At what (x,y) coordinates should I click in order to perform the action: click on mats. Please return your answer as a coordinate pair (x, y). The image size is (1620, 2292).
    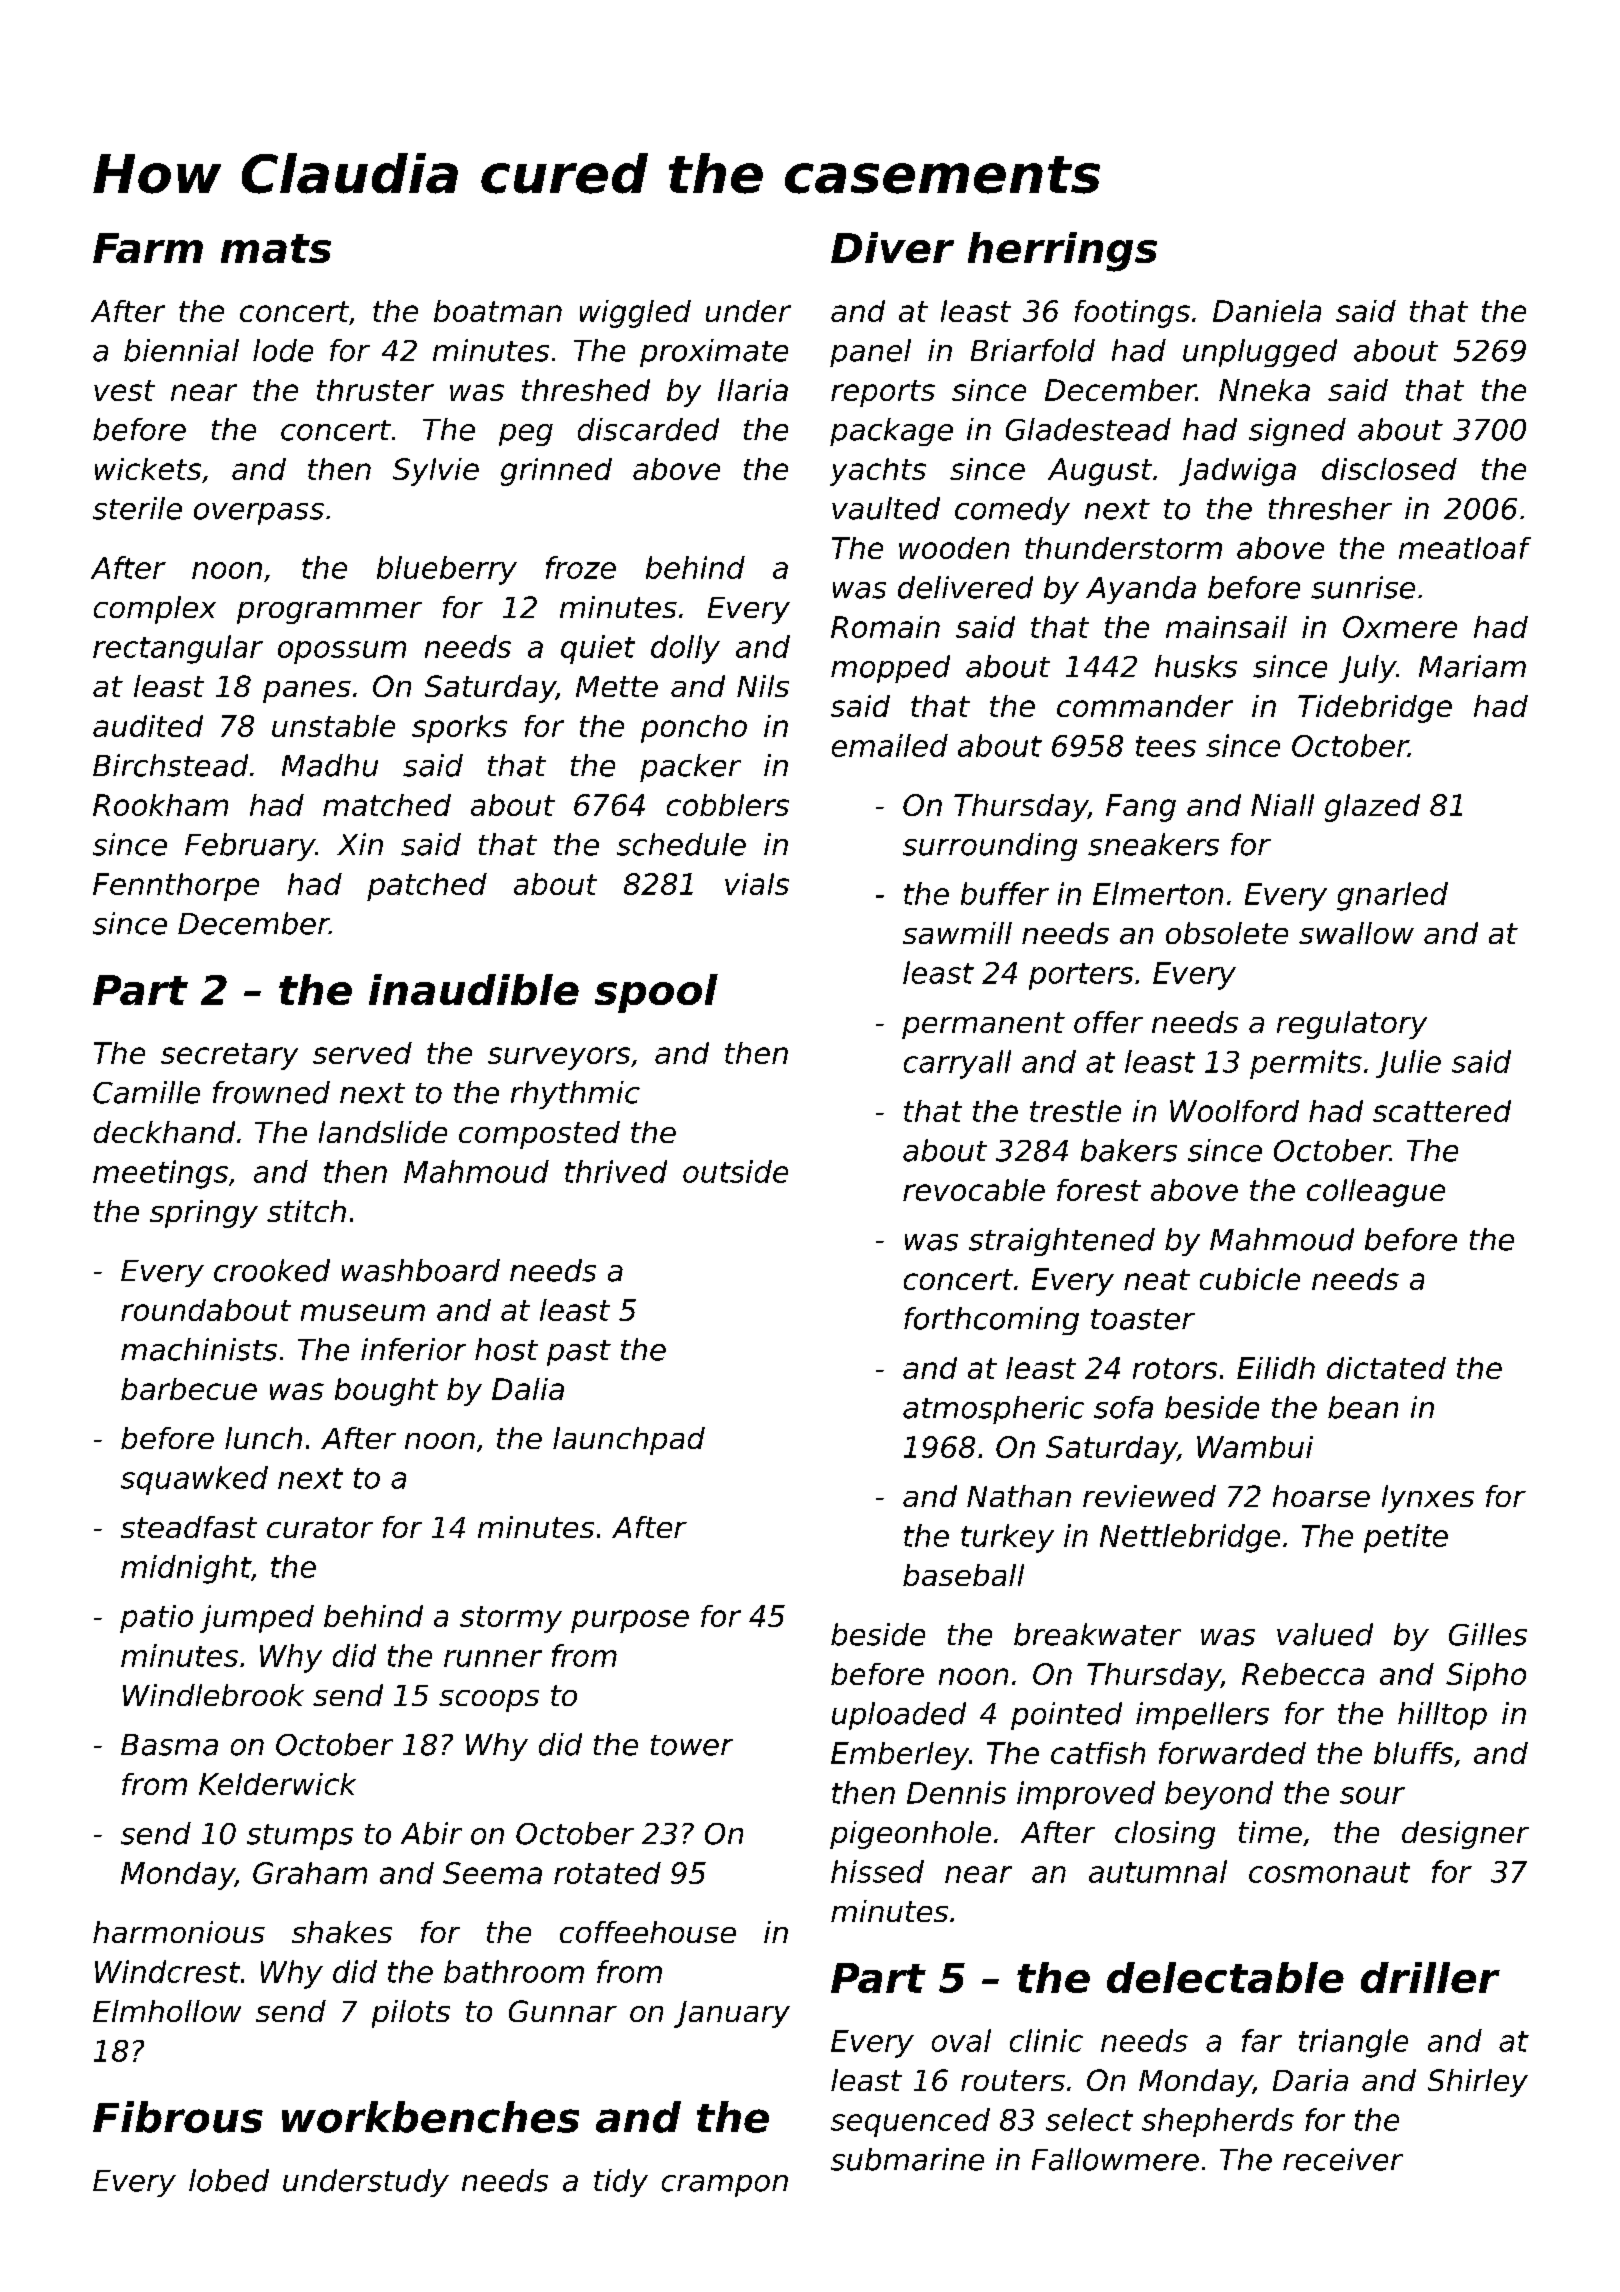
    Looking at the image, I should click on (276, 248).
